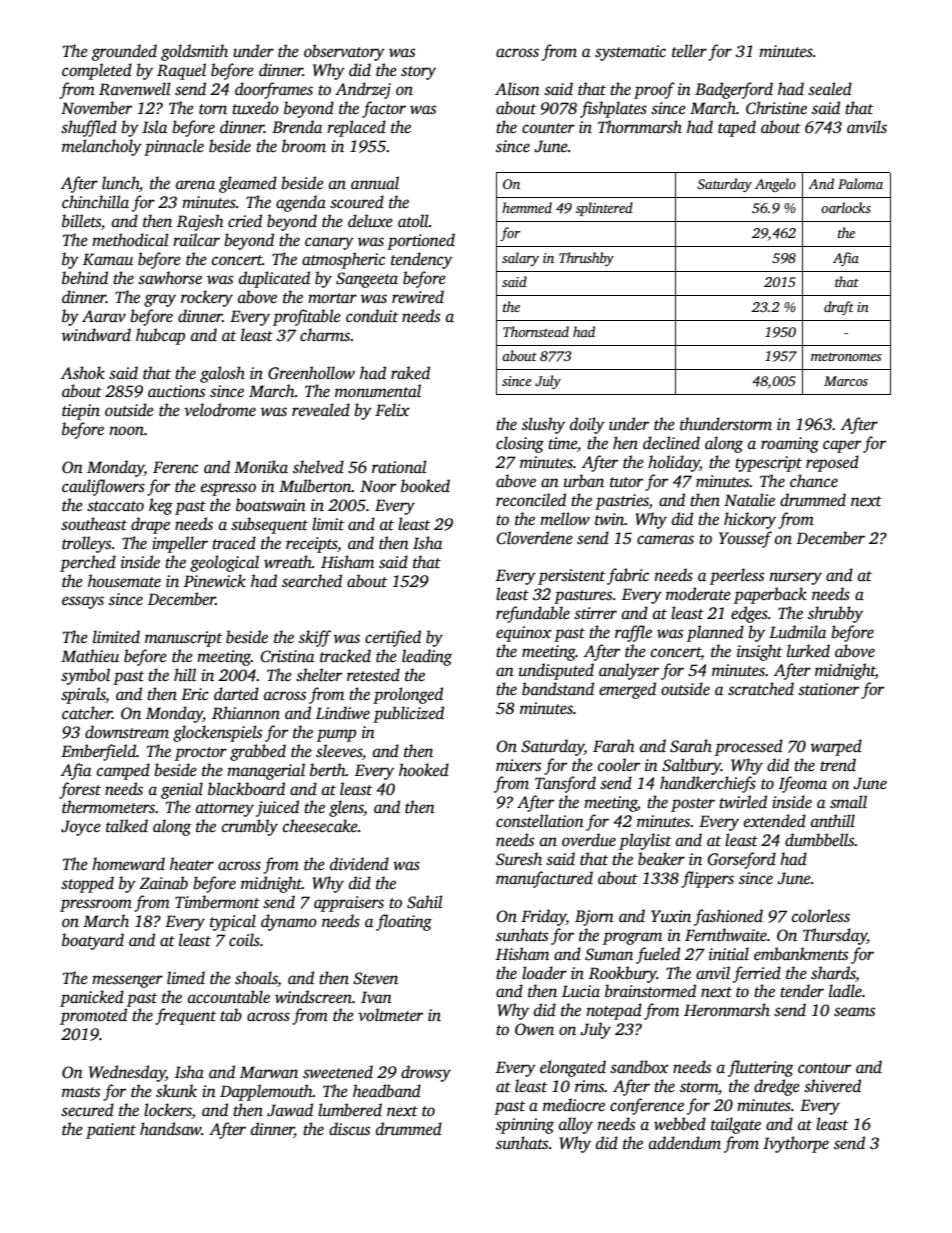 Image resolution: width=952 pixels, height=1233 pixels. I want to click on refundable, so click(533, 614).
